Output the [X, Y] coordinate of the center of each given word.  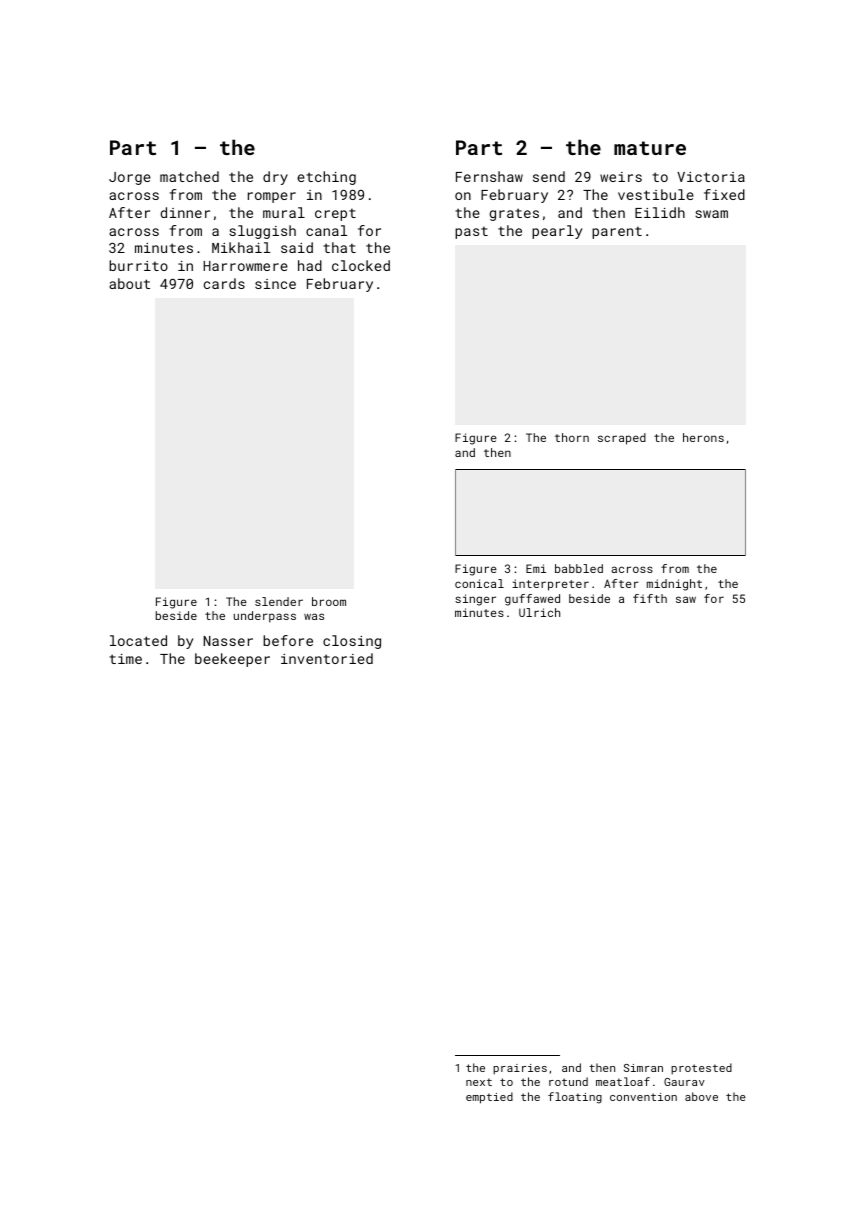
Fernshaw [489, 176]
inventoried [327, 658]
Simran [643, 1068]
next [479, 1082]
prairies [520, 1069]
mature [650, 148]
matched [189, 176]
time [125, 659]
